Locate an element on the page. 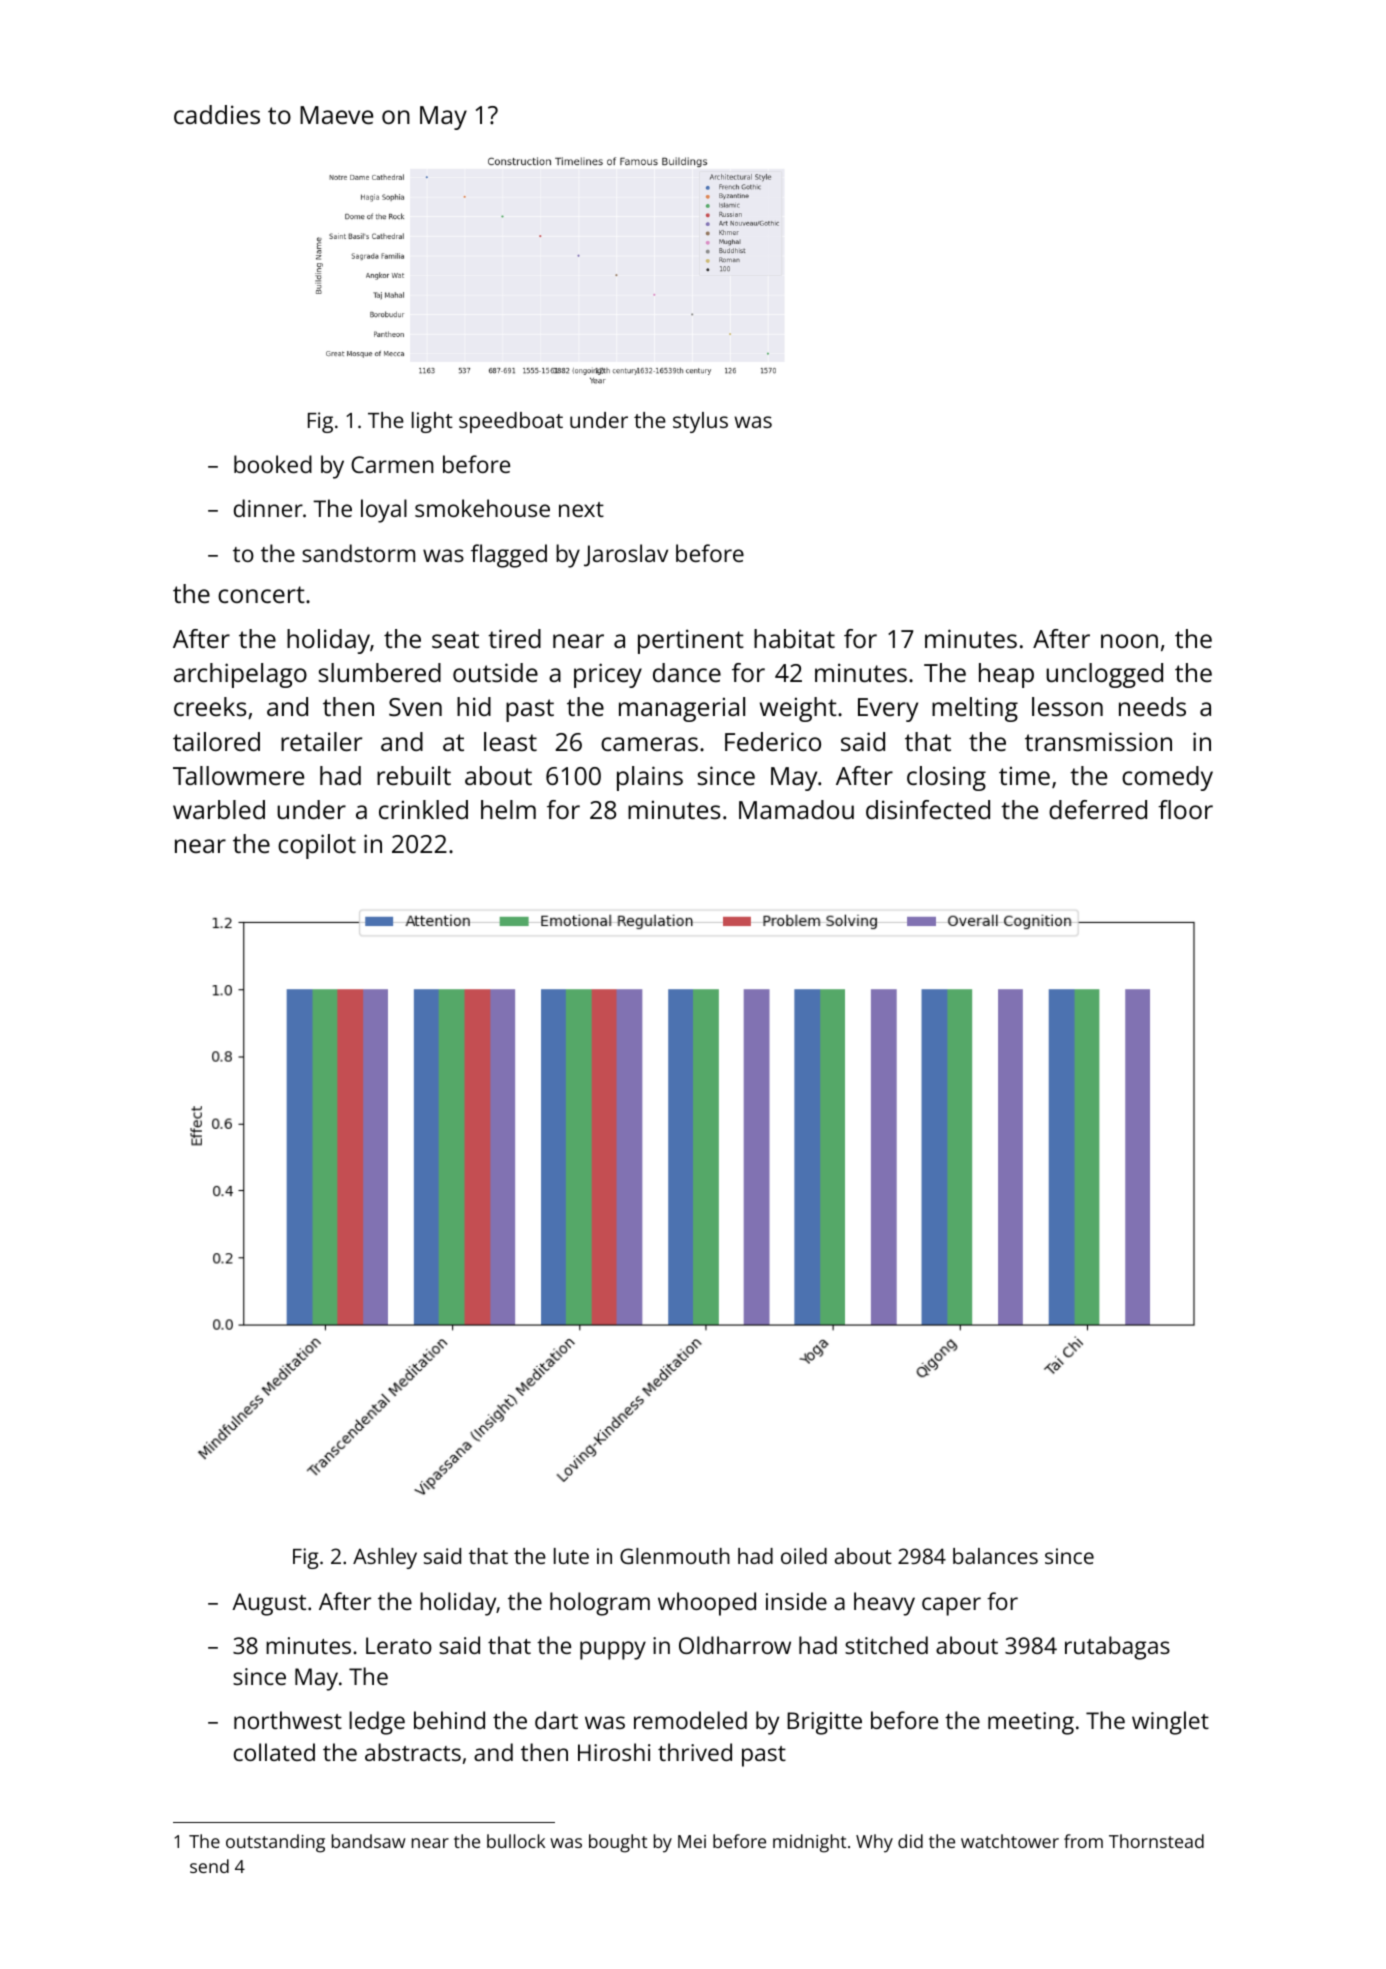 The height and width of the image is (1969, 1386). copilot is located at coordinates (317, 846).
